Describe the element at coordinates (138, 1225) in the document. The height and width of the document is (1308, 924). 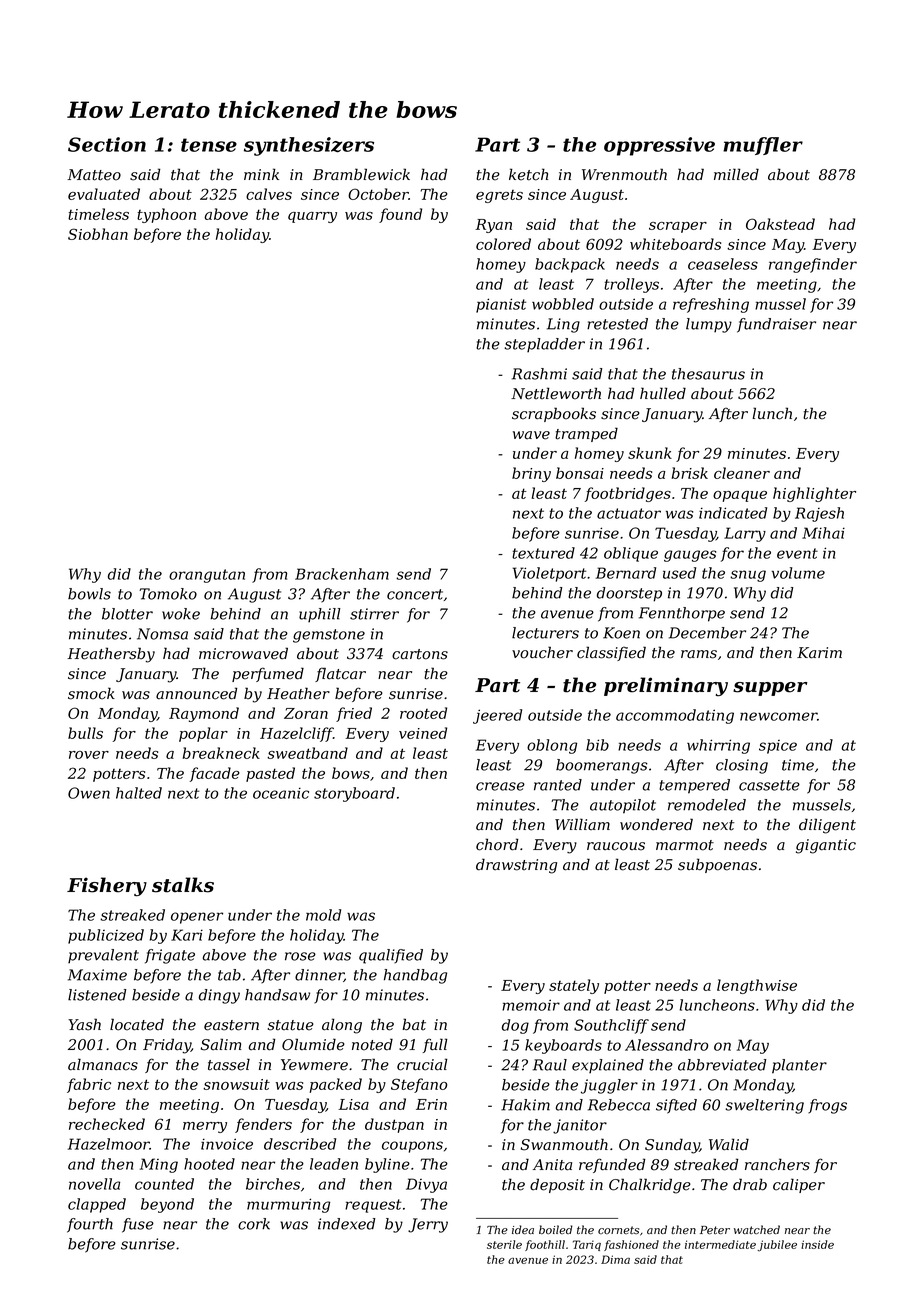
I see `fuse` at that location.
